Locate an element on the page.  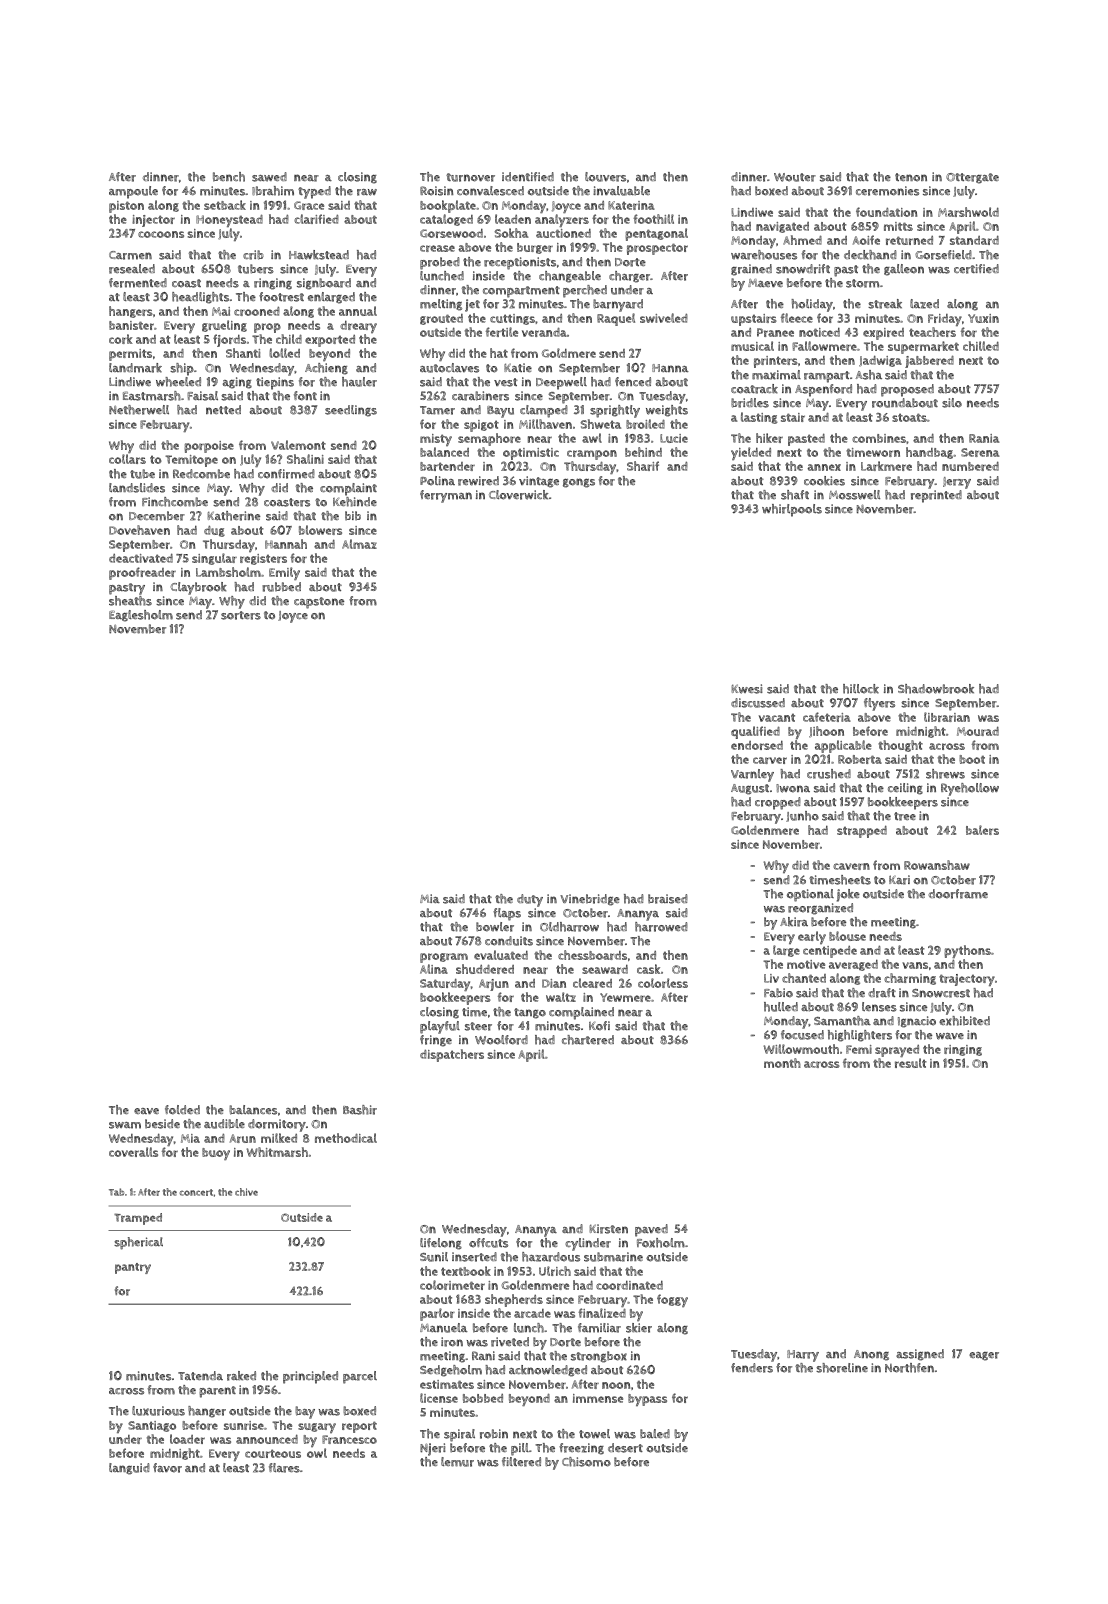
concert is located at coordinates (196, 1192).
